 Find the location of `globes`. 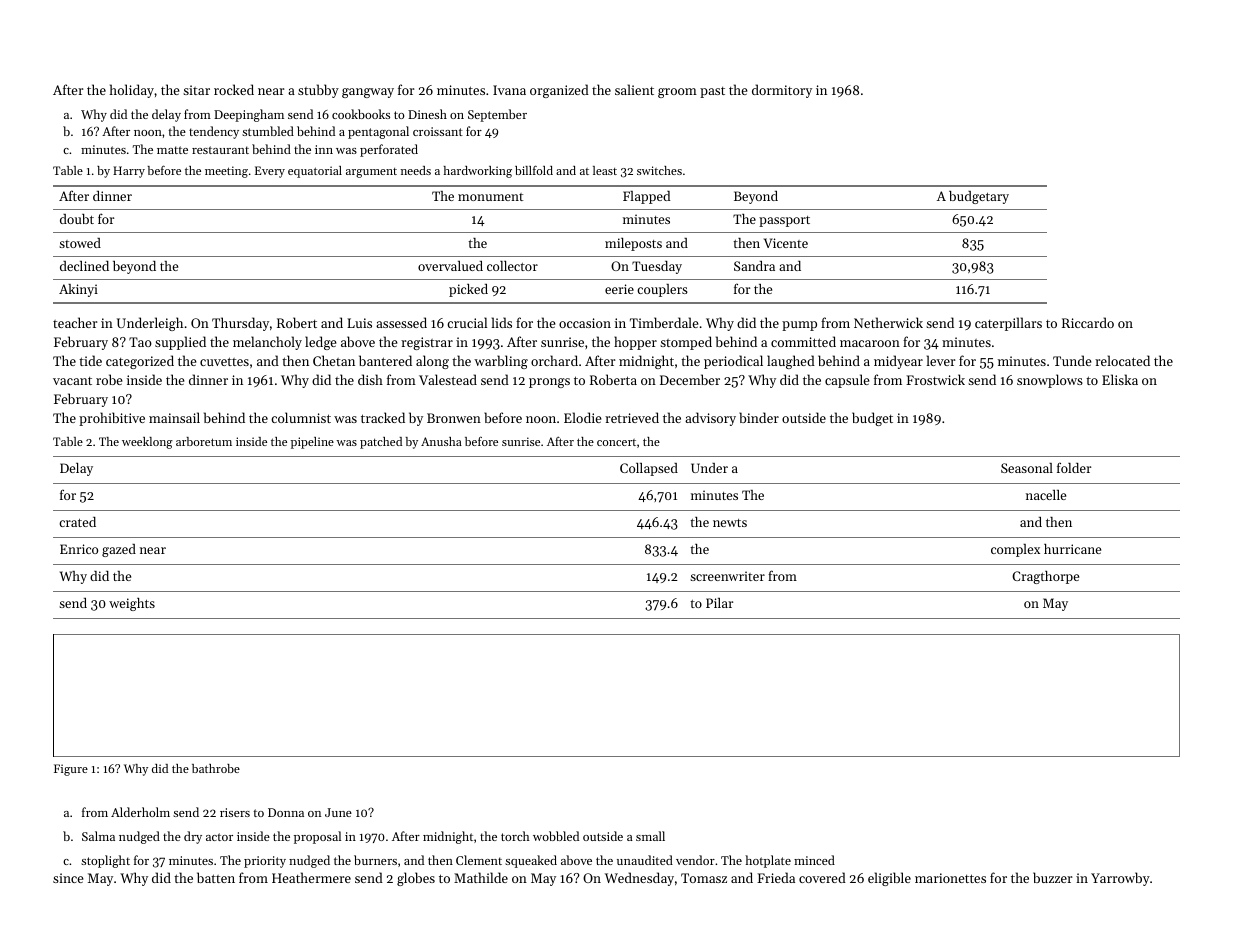

globes is located at coordinates (416, 879).
